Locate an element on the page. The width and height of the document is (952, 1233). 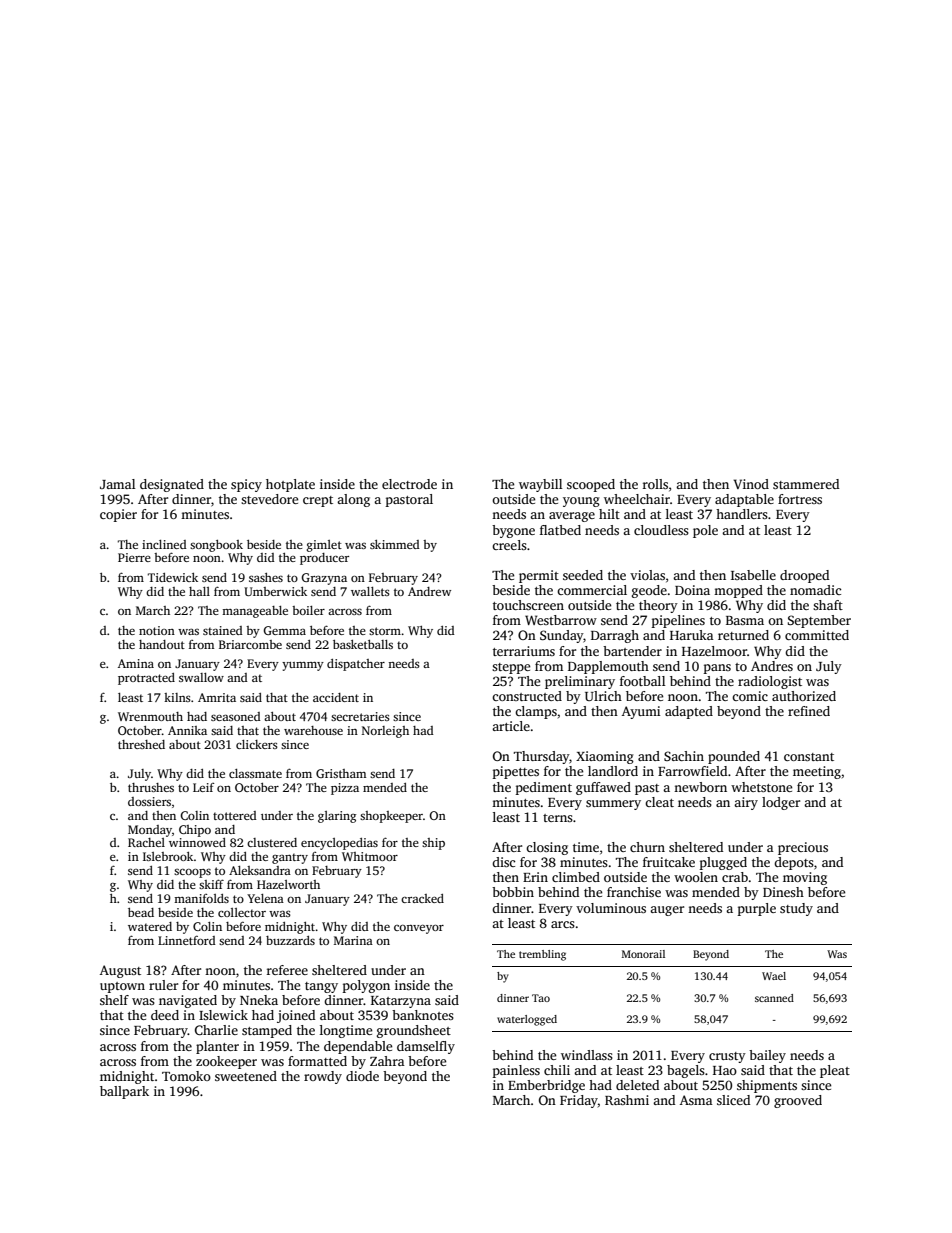
Friday is located at coordinates (579, 1101).
